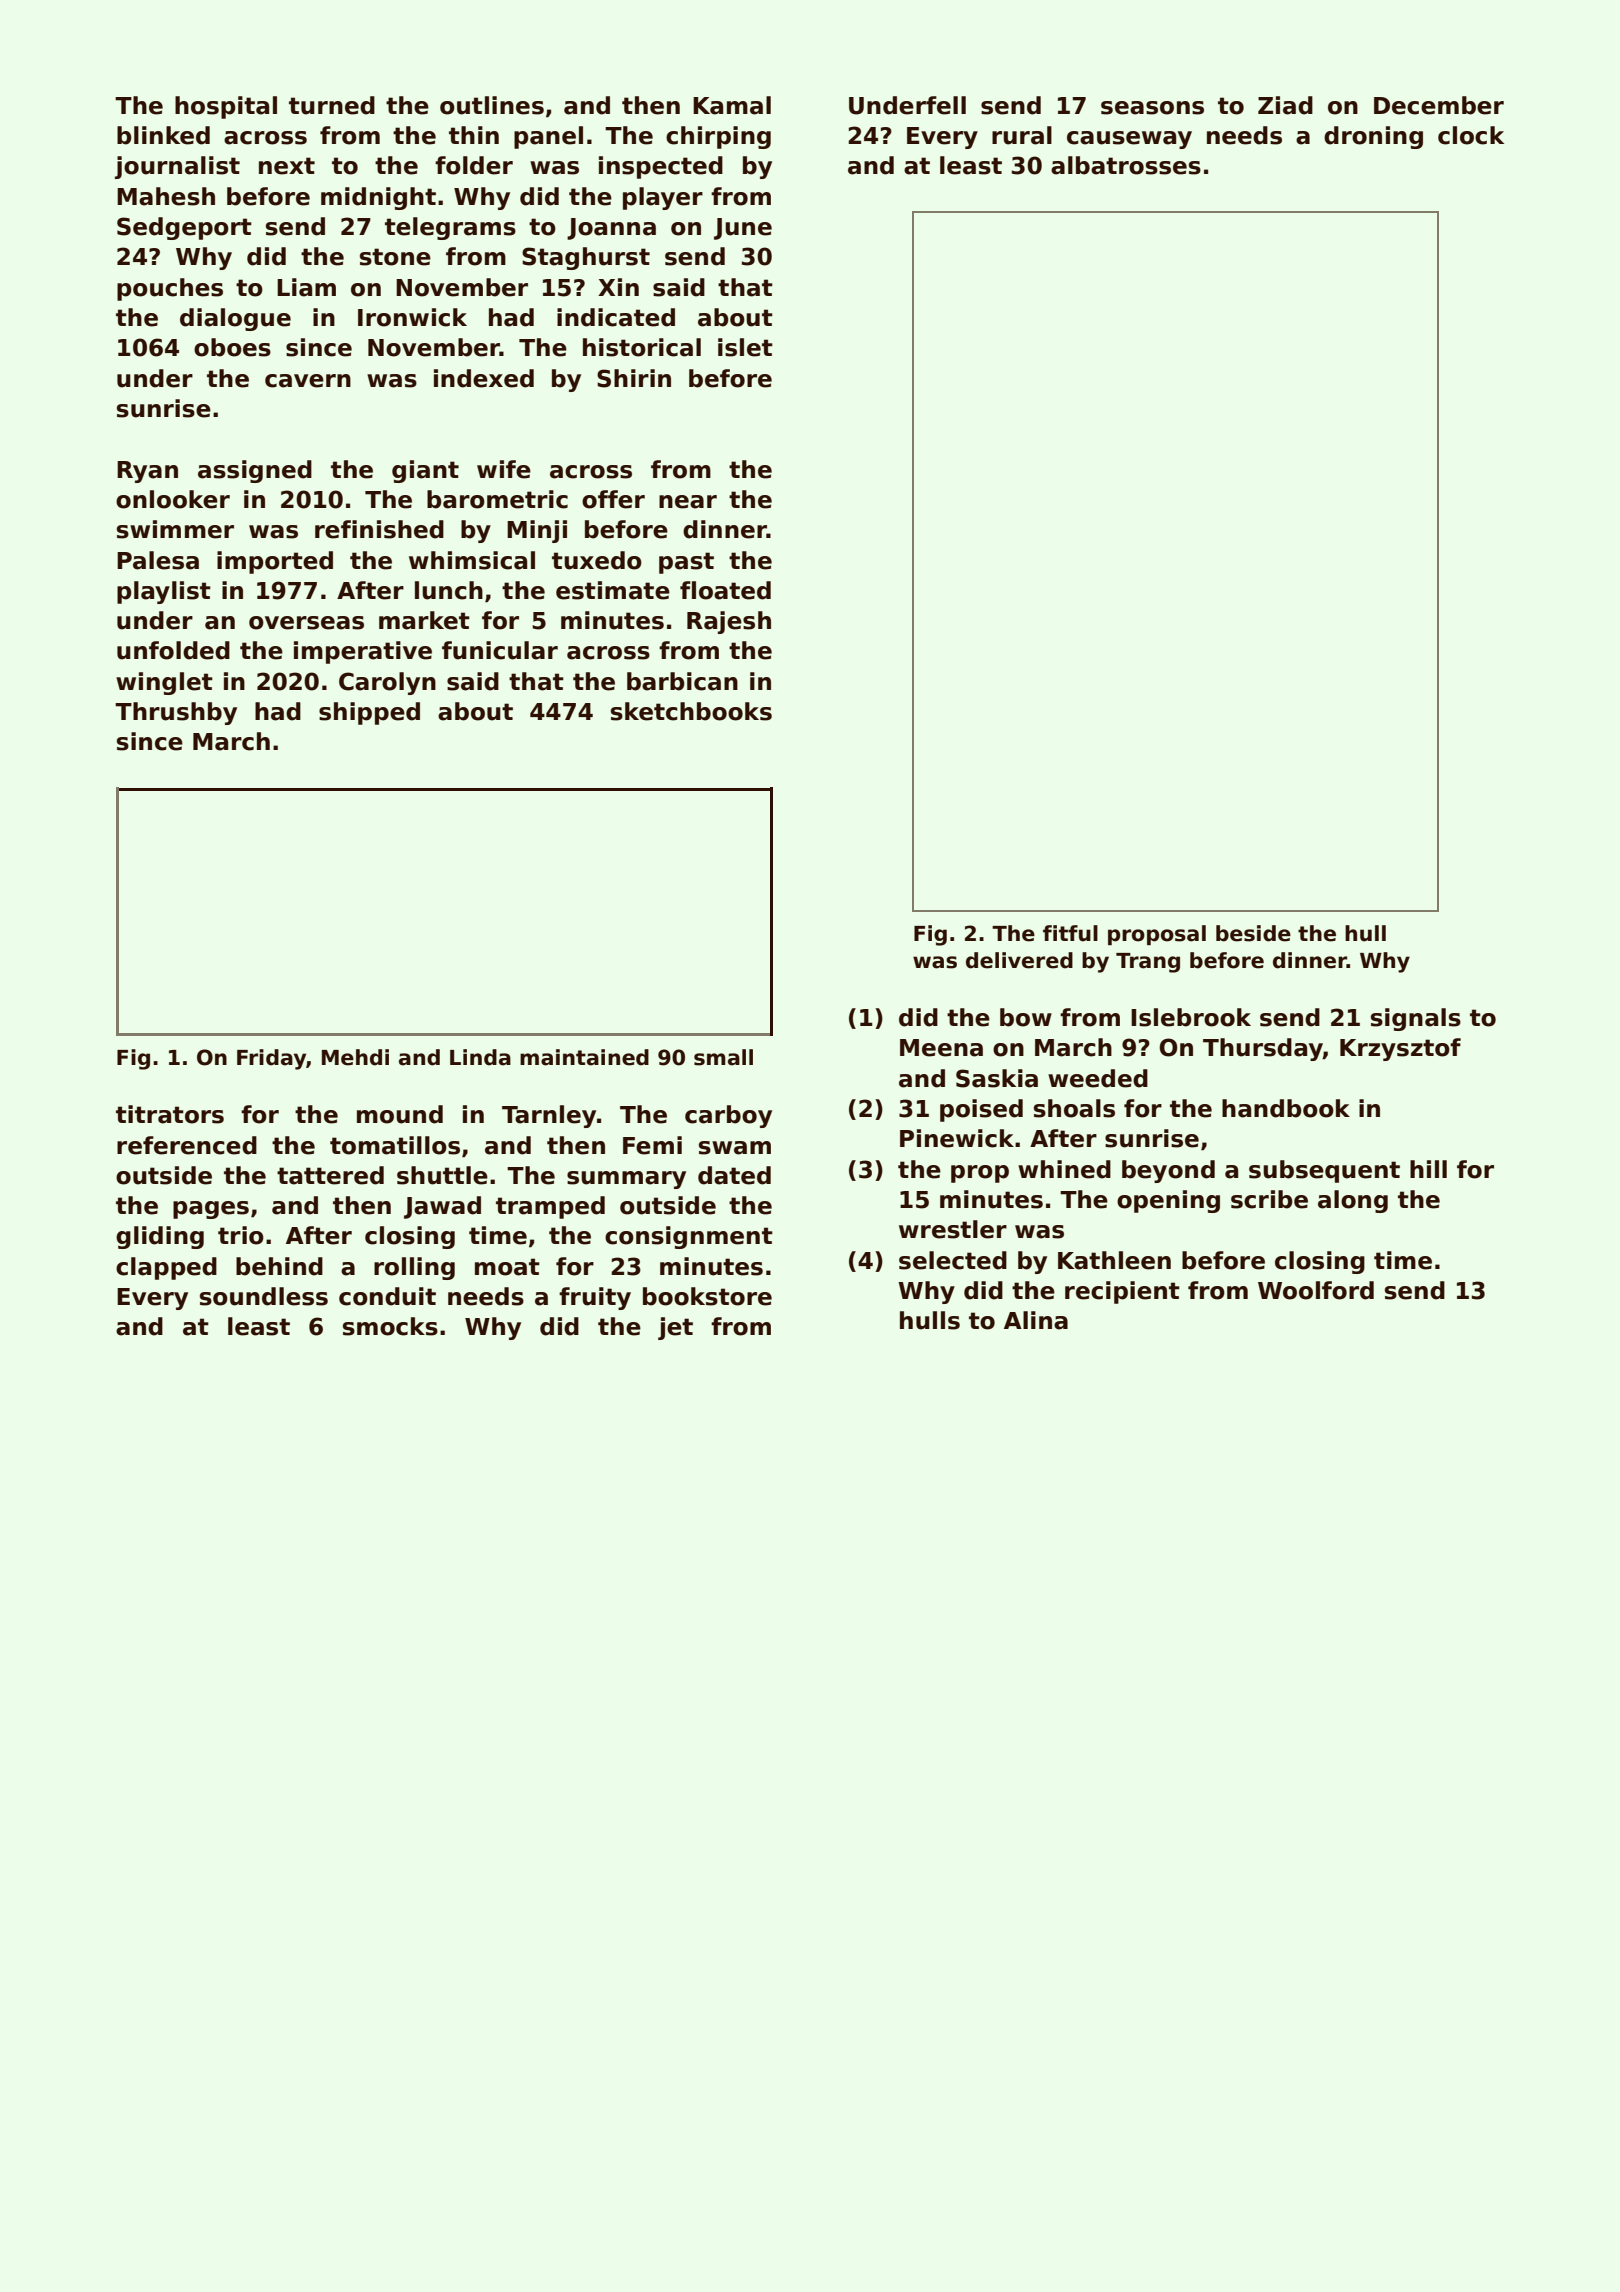 Image resolution: width=1620 pixels, height=2292 pixels. I want to click on imperative, so click(363, 652).
